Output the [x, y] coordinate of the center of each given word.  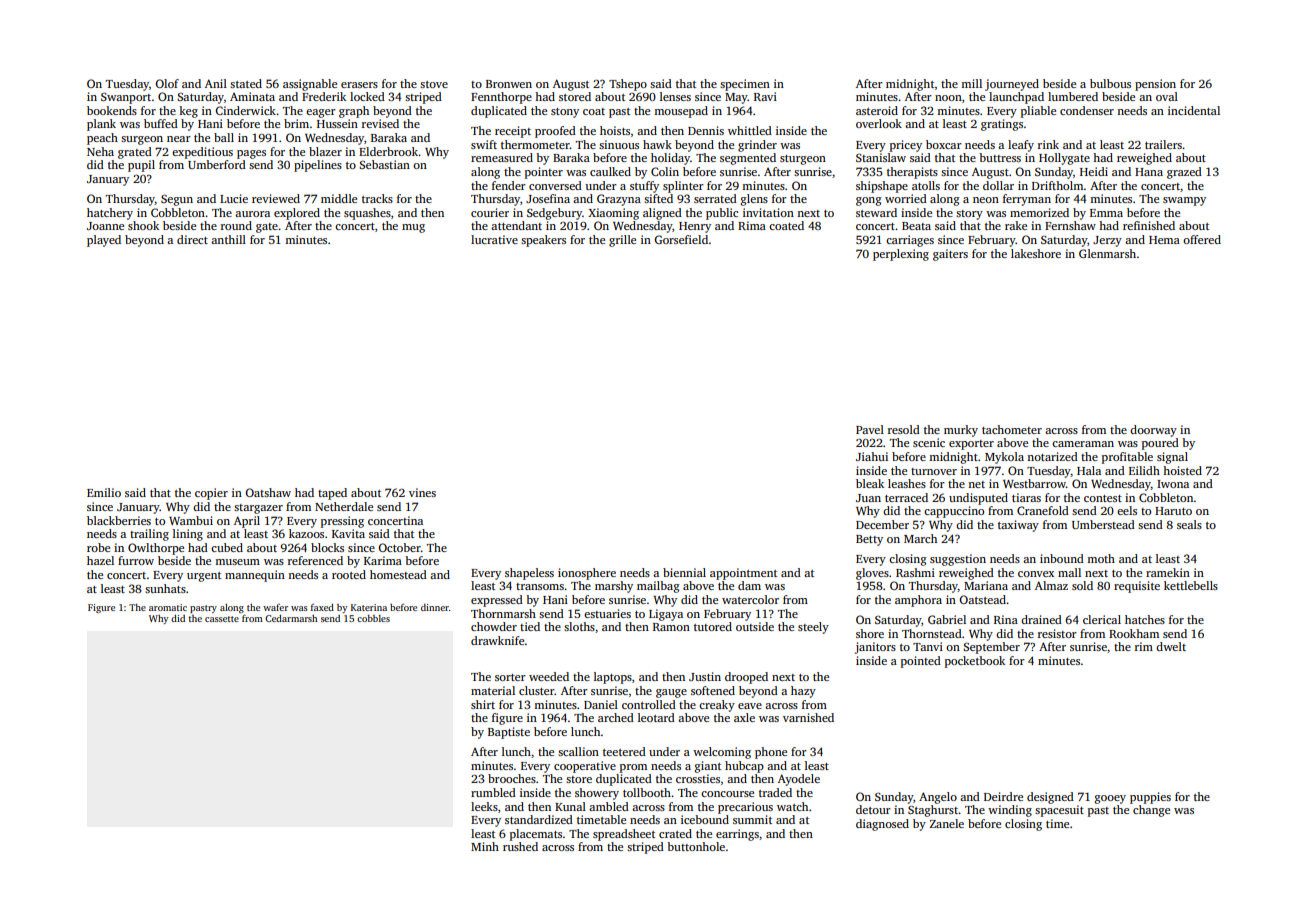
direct [192, 239]
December [882, 524]
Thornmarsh [503, 613]
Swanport [126, 98]
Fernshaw [1070, 225]
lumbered [1073, 96]
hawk [657, 144]
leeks [484, 806]
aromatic [168, 607]
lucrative [494, 239]
